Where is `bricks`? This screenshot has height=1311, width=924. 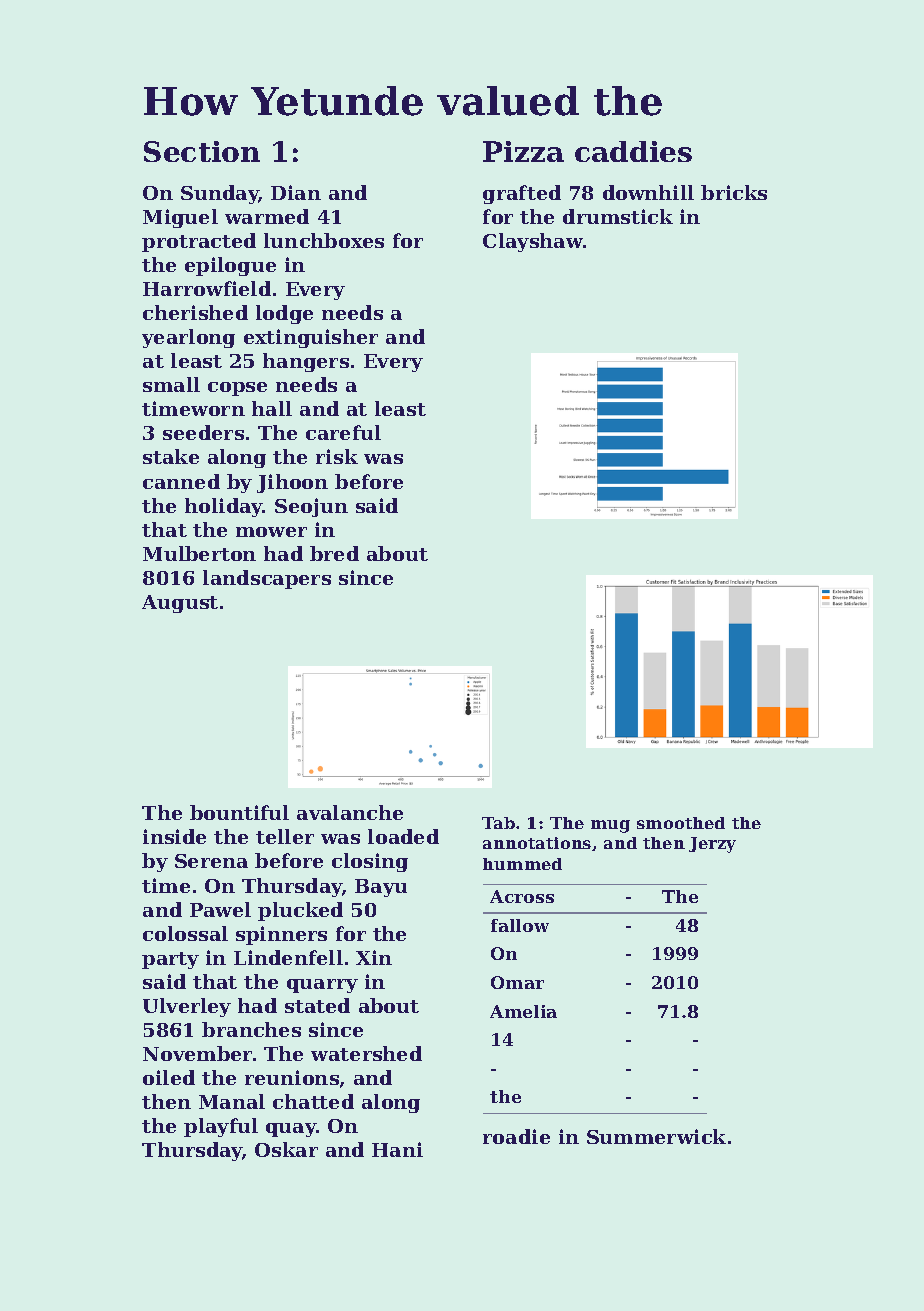 bricks is located at coordinates (734, 192).
